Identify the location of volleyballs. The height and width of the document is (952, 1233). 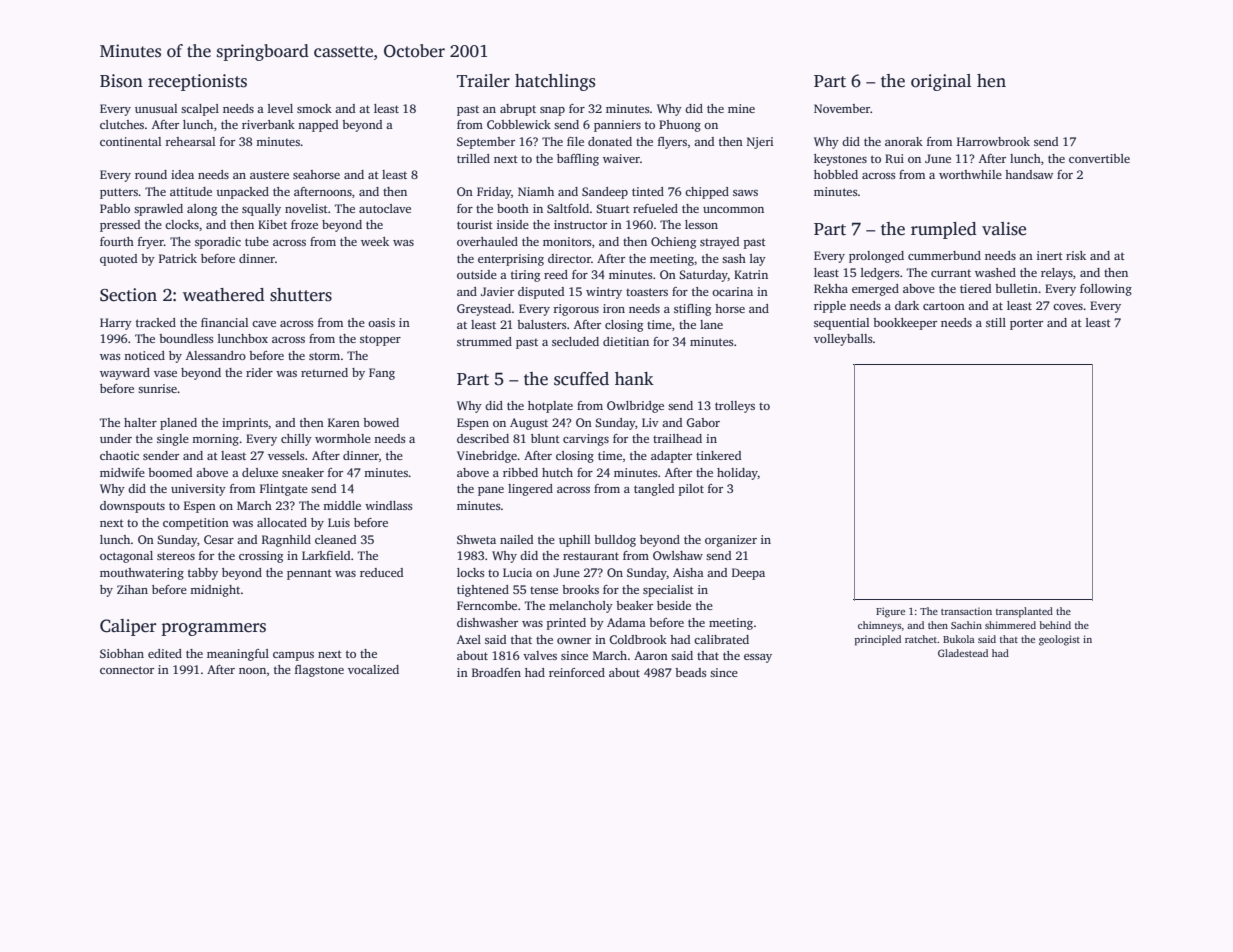
(843, 340).
